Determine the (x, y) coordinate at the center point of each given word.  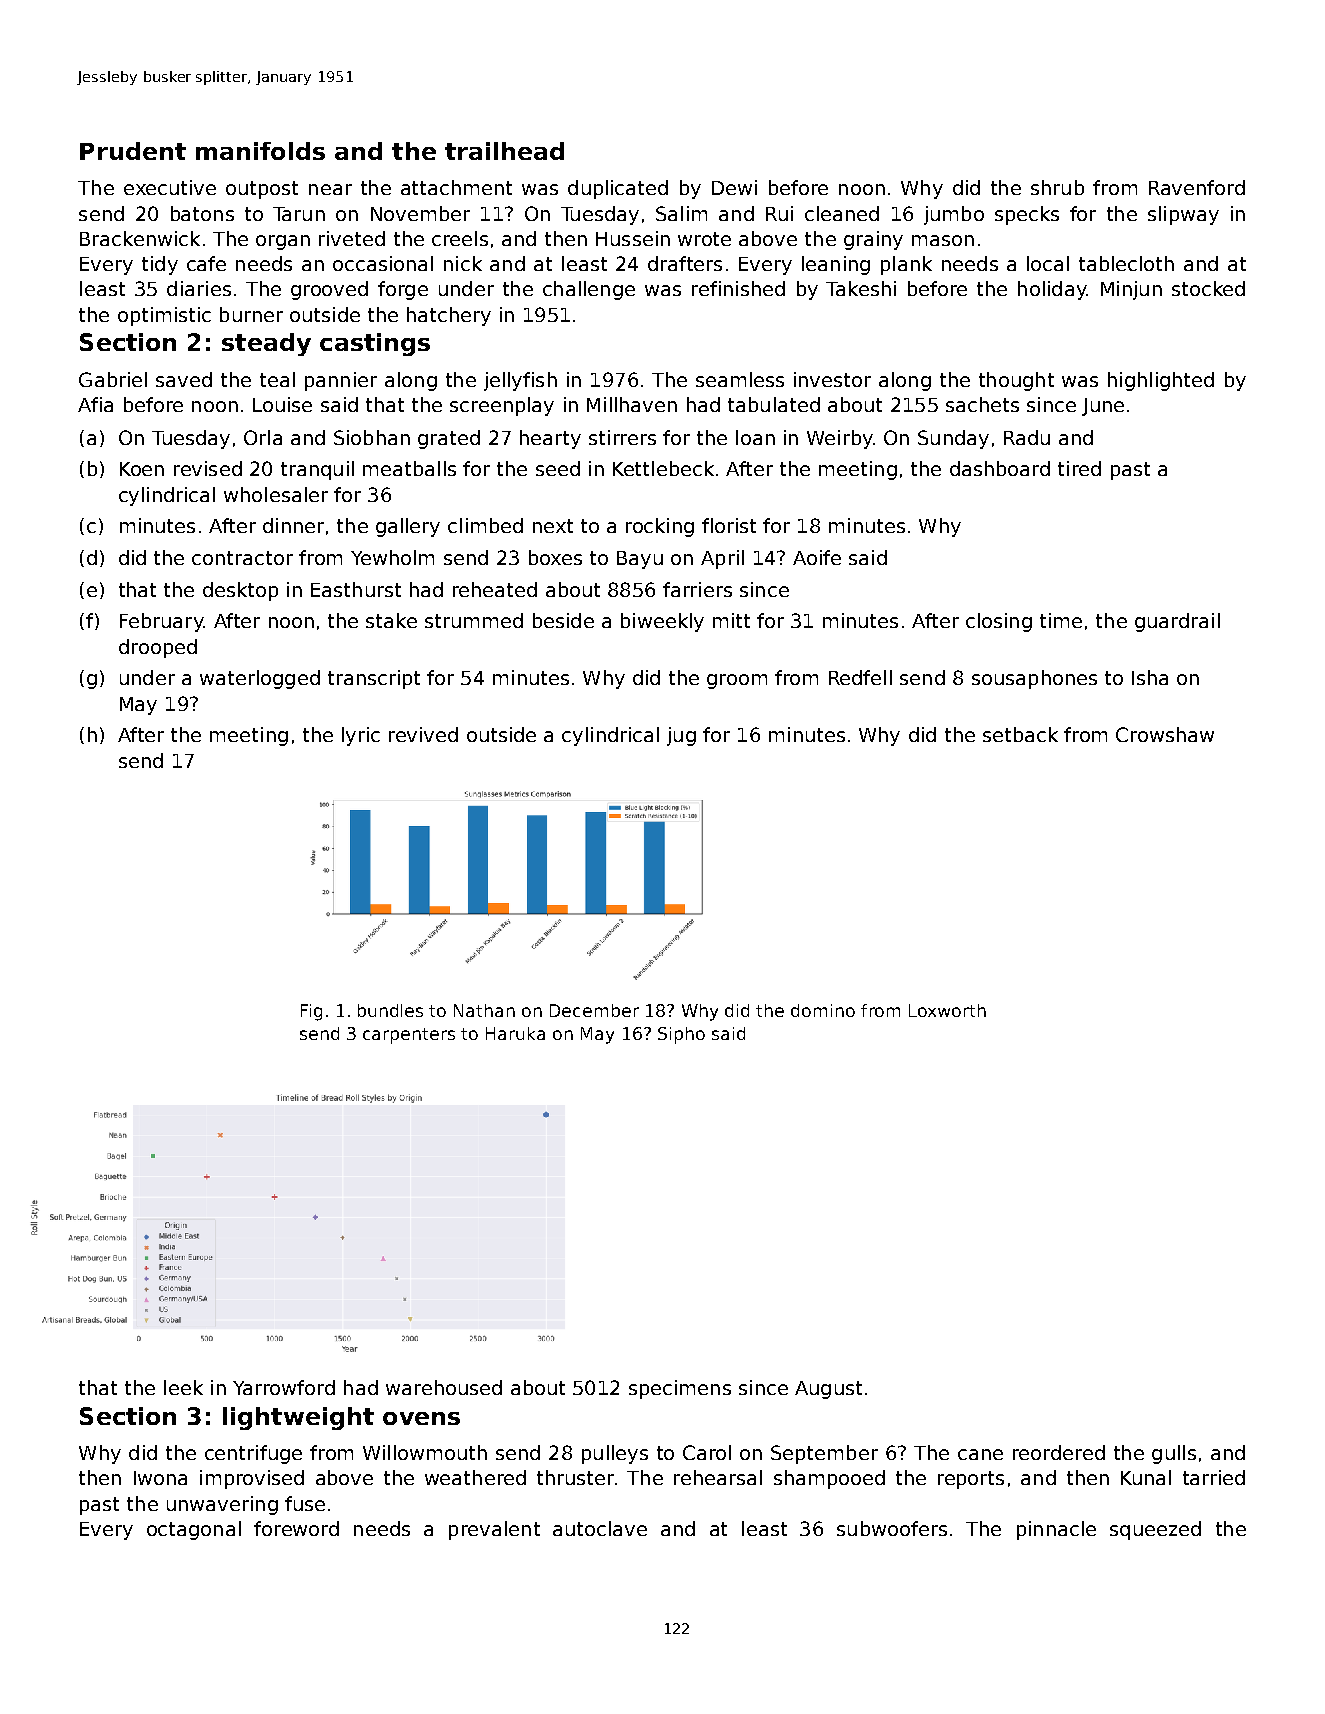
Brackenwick (140, 238)
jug (681, 736)
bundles (390, 1010)
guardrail (1177, 622)
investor (832, 379)
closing (999, 622)
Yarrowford (284, 1387)
